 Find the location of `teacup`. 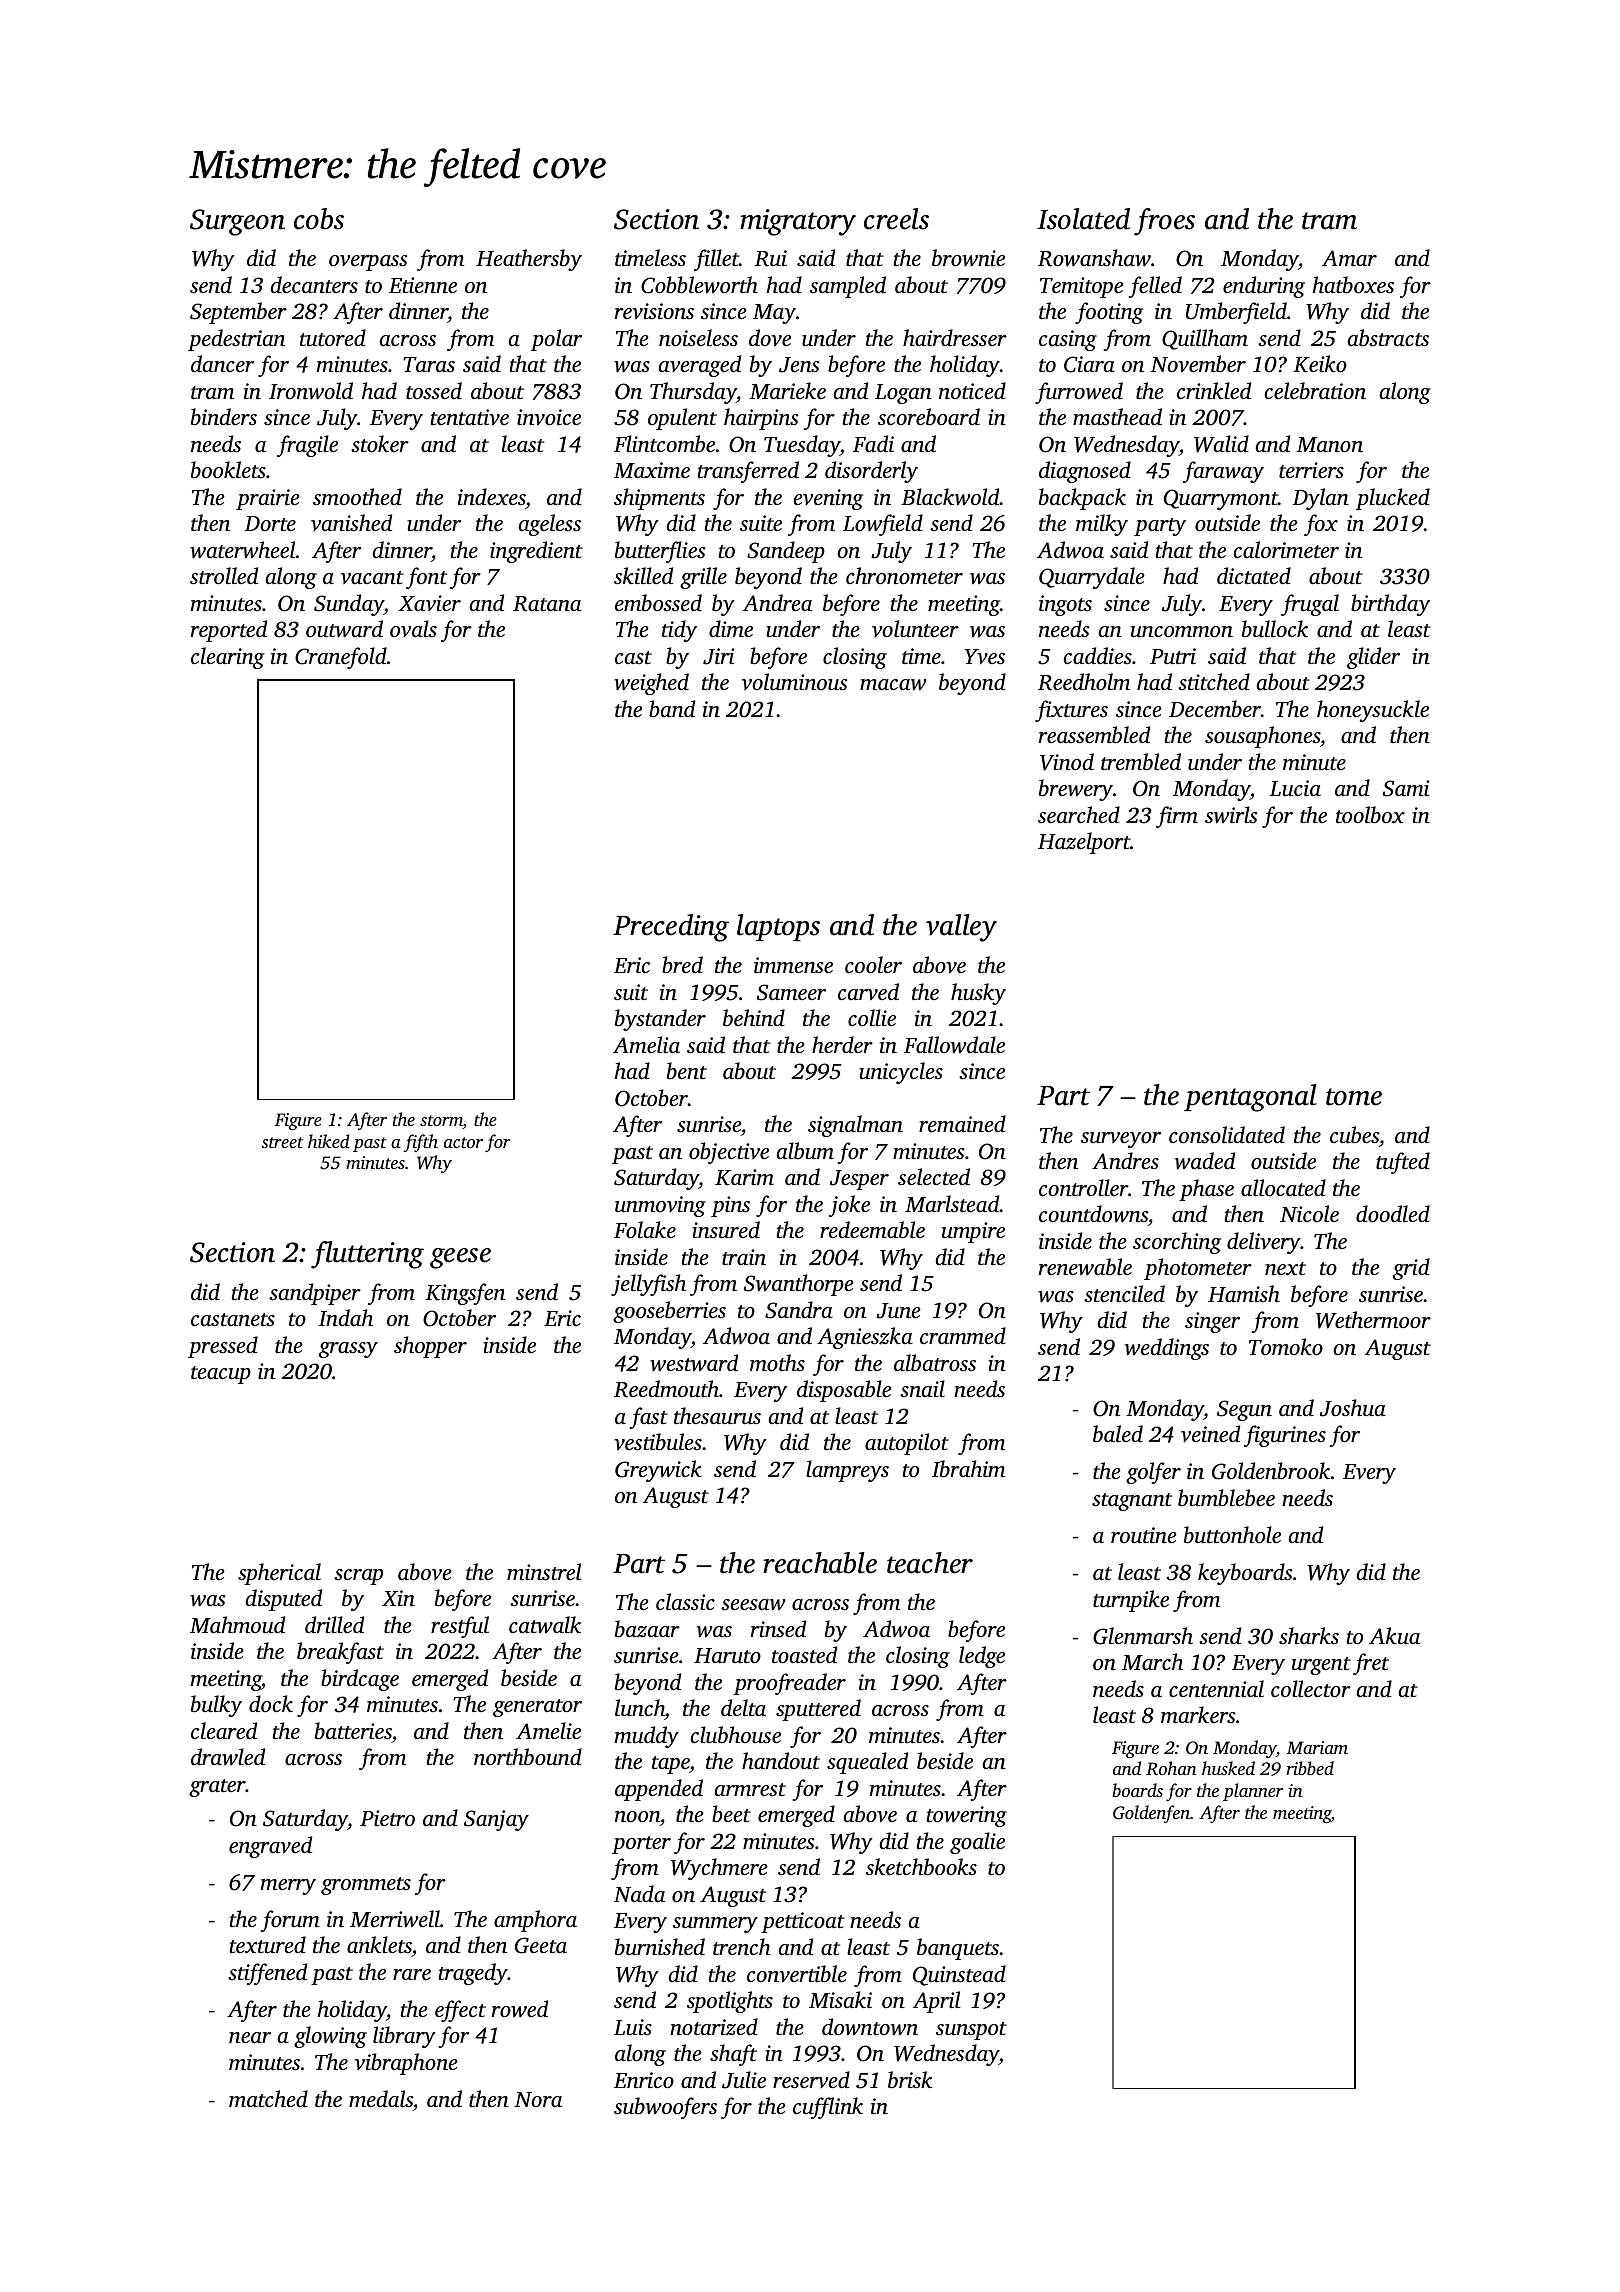

teacup is located at coordinates (221, 1375).
